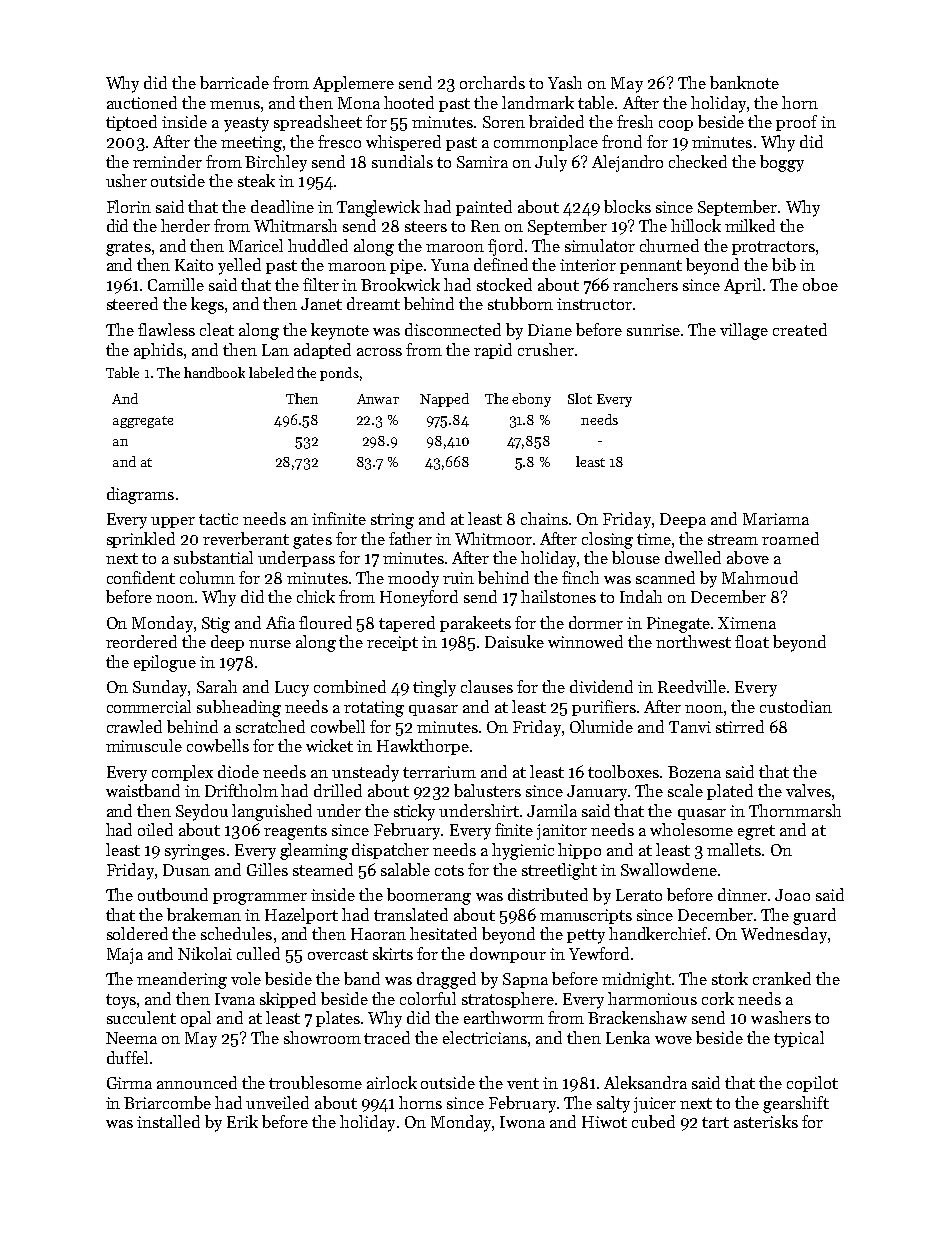 The width and height of the page is (952, 1233). I want to click on barricade, so click(234, 82).
